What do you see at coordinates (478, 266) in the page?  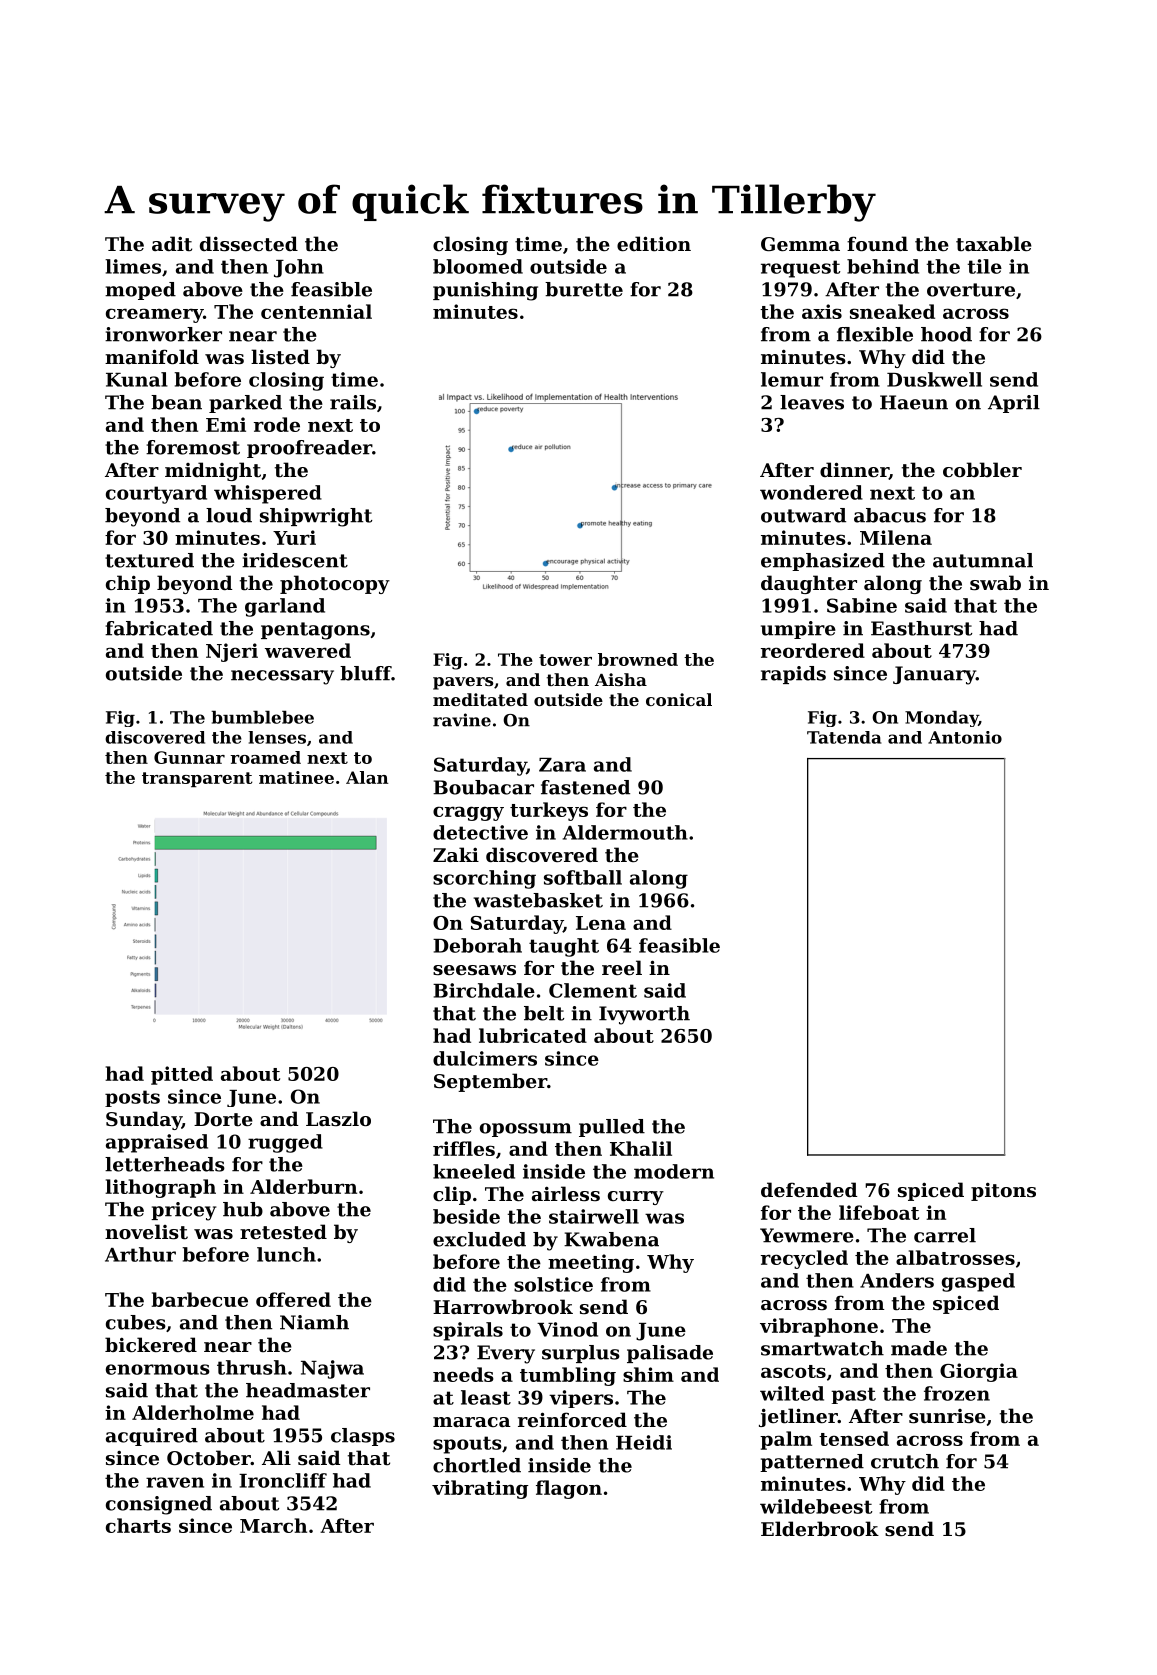 I see `bloomed` at bounding box center [478, 266].
